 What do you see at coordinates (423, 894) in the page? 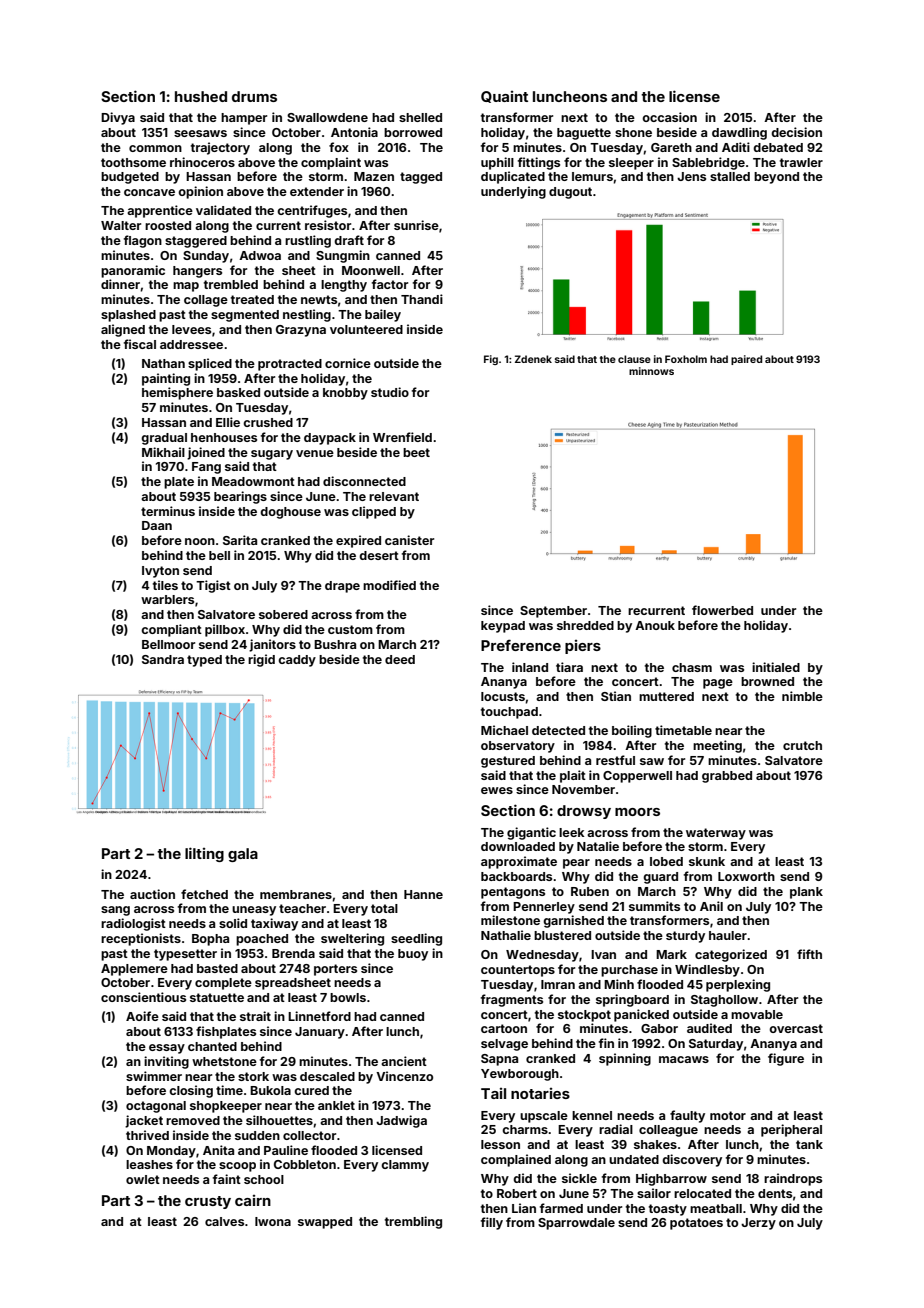
I see `Hanne` at bounding box center [423, 894].
